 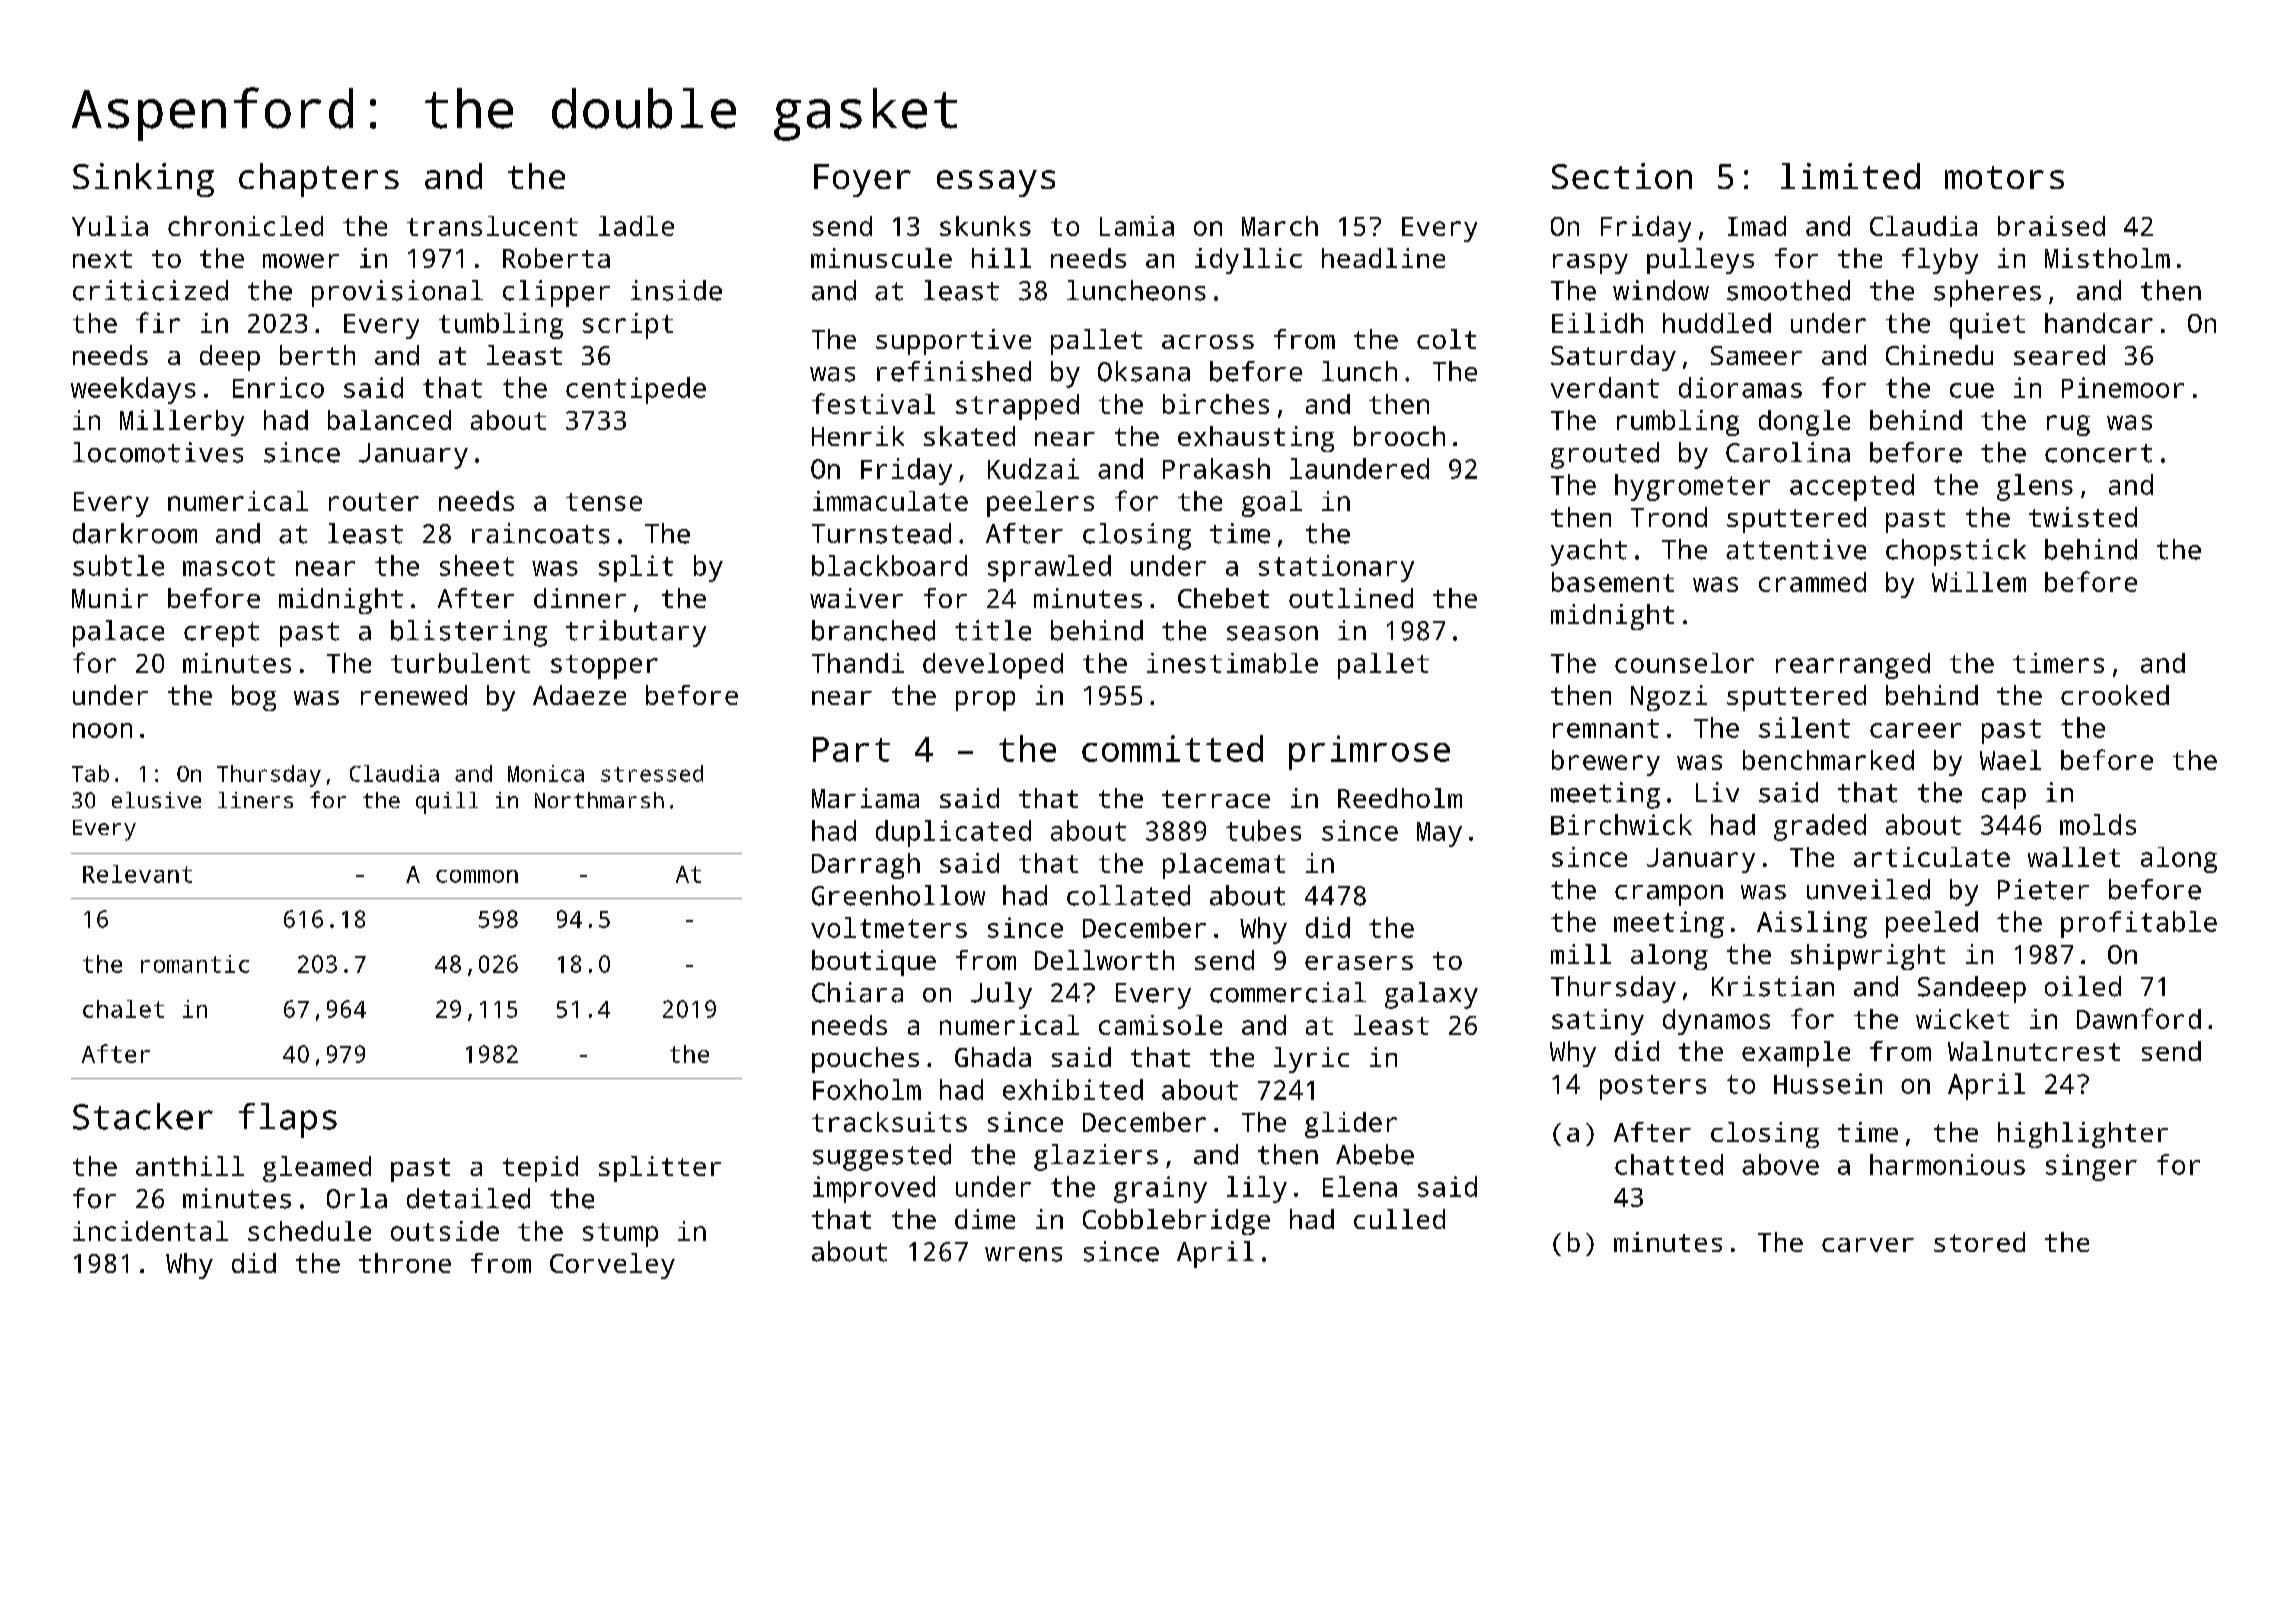 I want to click on noon, so click(x=102, y=730).
